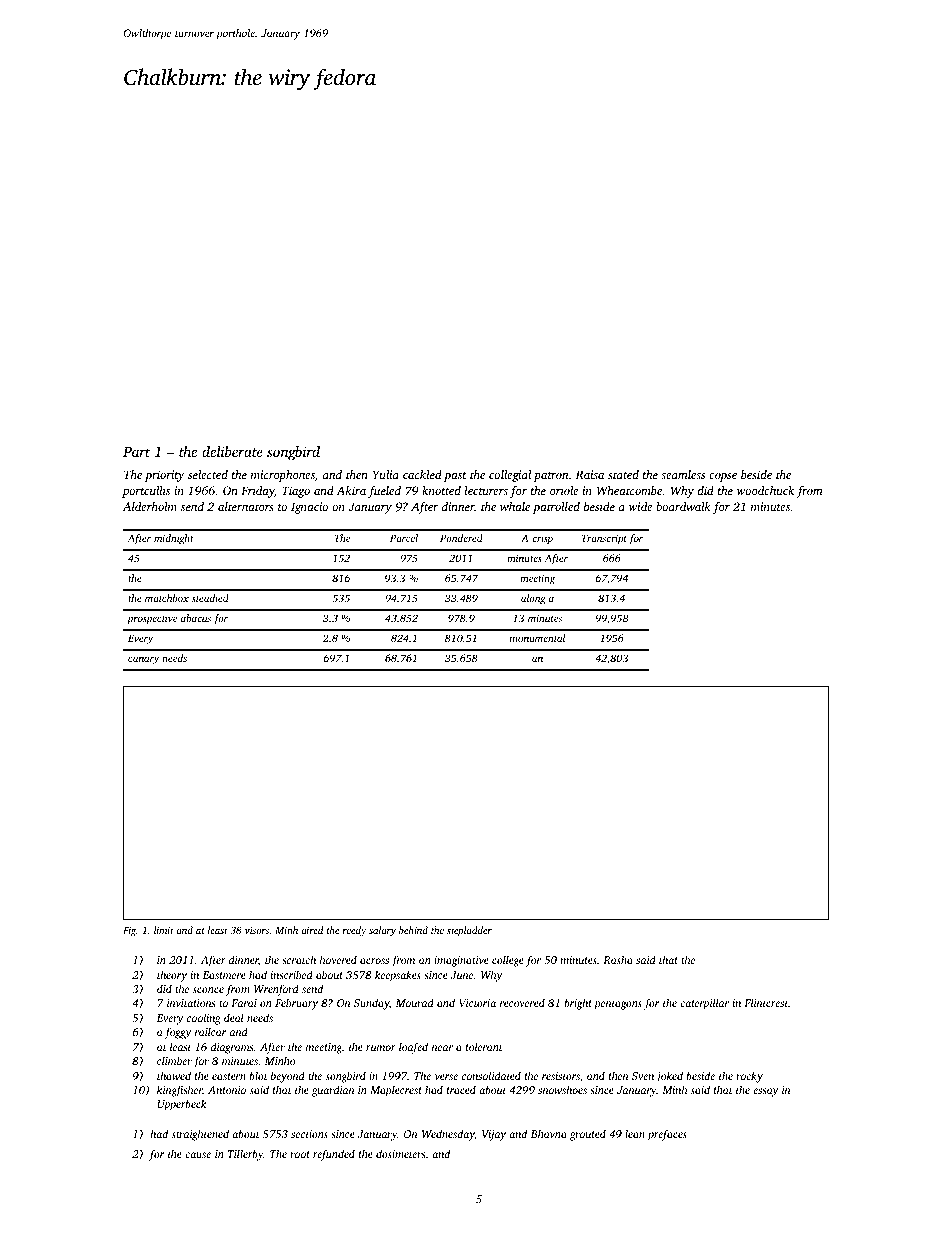 The image size is (952, 1233). Describe the element at coordinates (494, 1135) in the image. I see `Vijay` at that location.
